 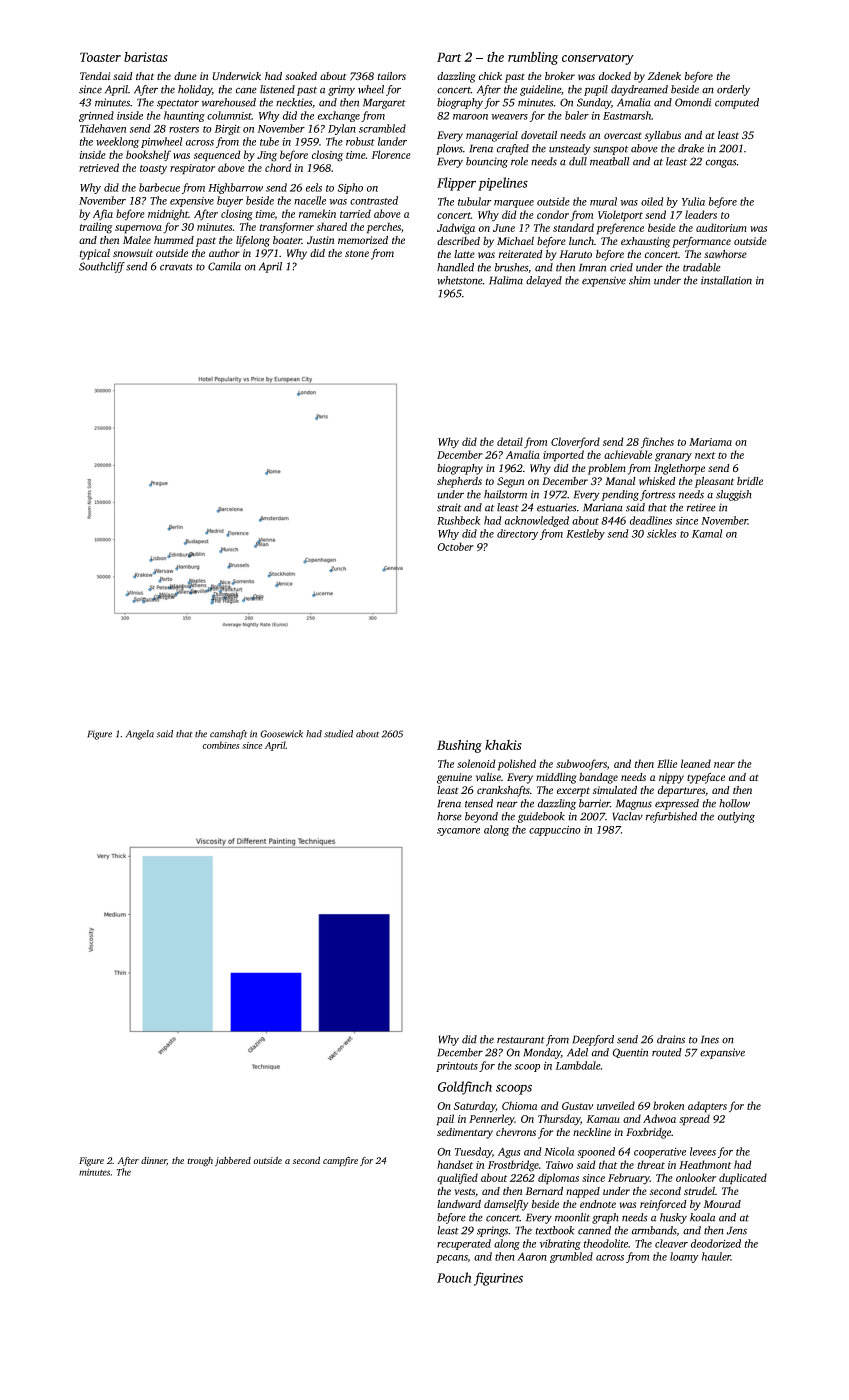 I want to click on outlying, so click(x=736, y=817).
